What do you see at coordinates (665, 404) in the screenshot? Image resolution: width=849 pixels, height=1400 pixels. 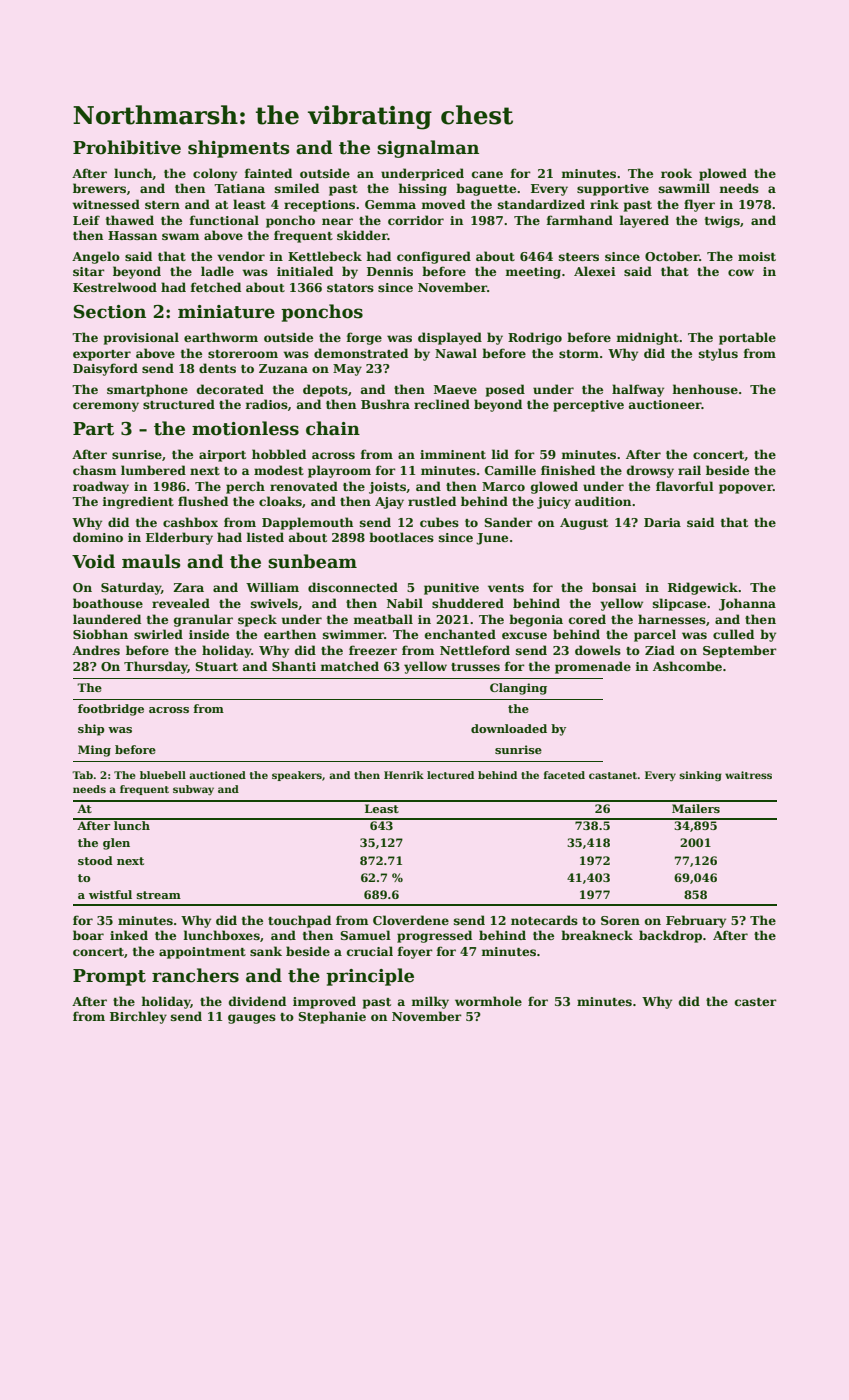 I see `auctioneer` at bounding box center [665, 404].
